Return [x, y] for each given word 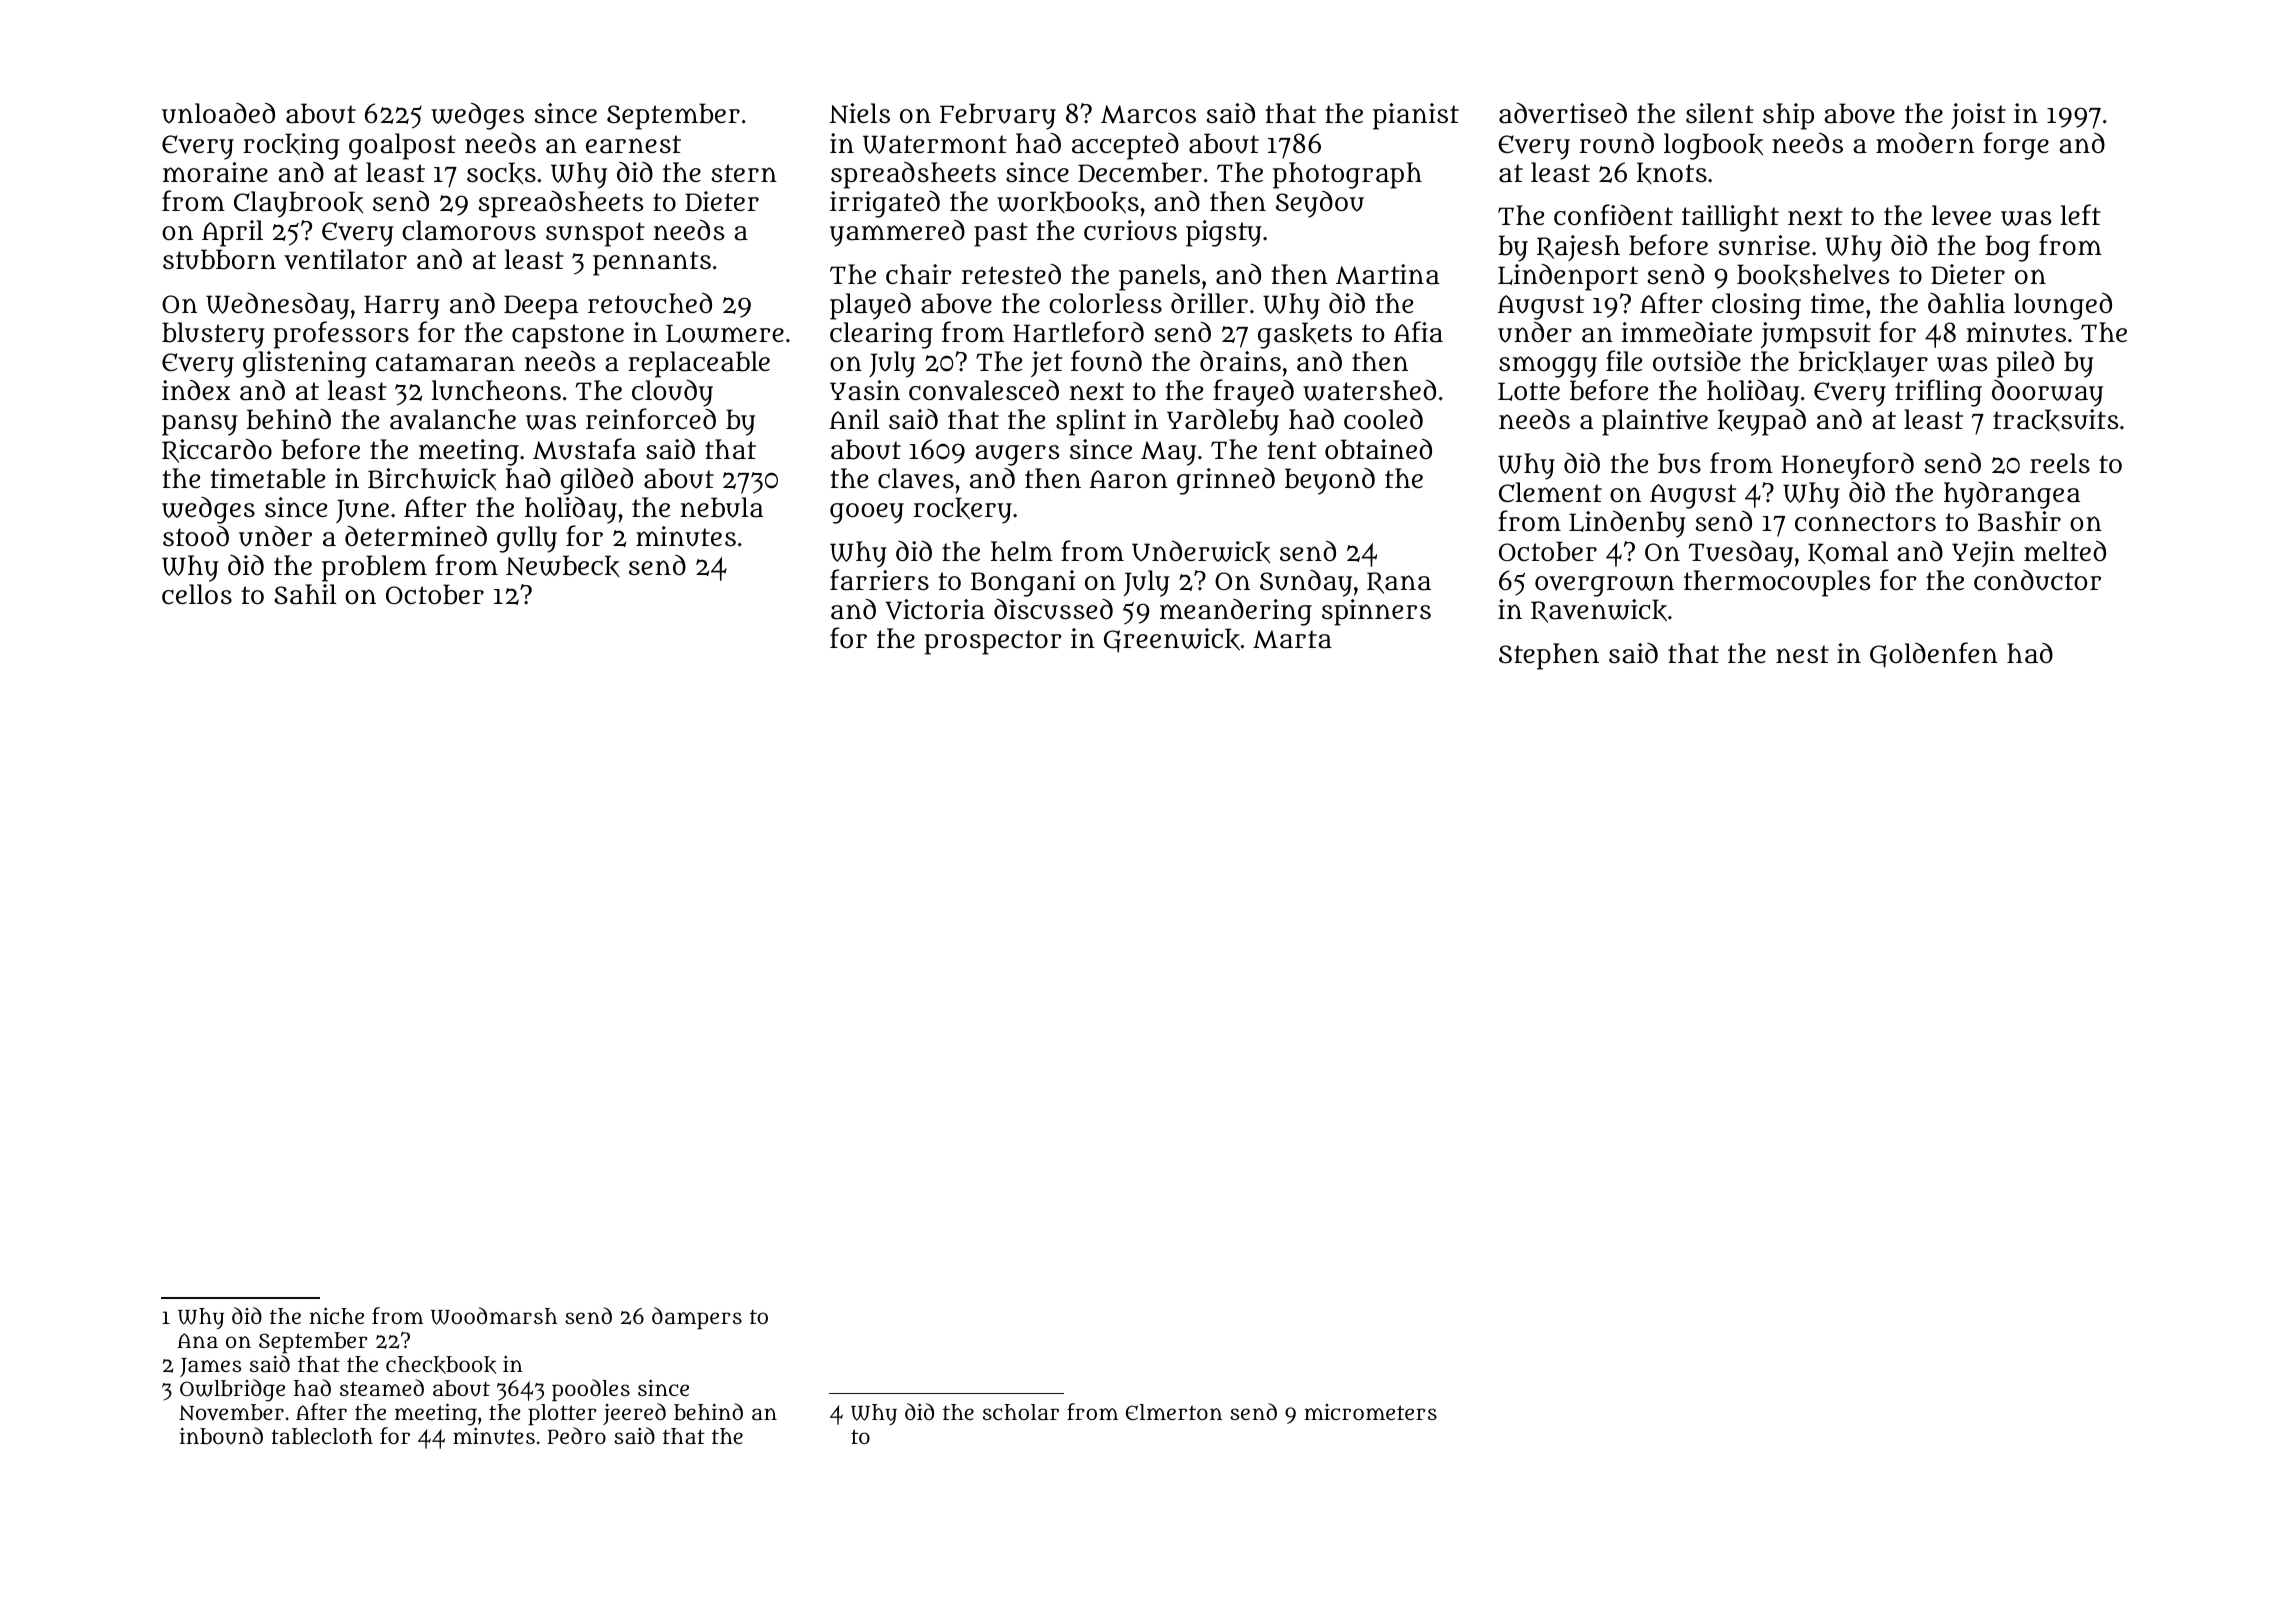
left [2081, 214]
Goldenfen [1934, 655]
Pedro [576, 1435]
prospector [993, 642]
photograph [1347, 175]
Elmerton [1174, 1412]
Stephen [1549, 656]
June [362, 511]
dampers [697, 1318]
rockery [963, 510]
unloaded [218, 113]
